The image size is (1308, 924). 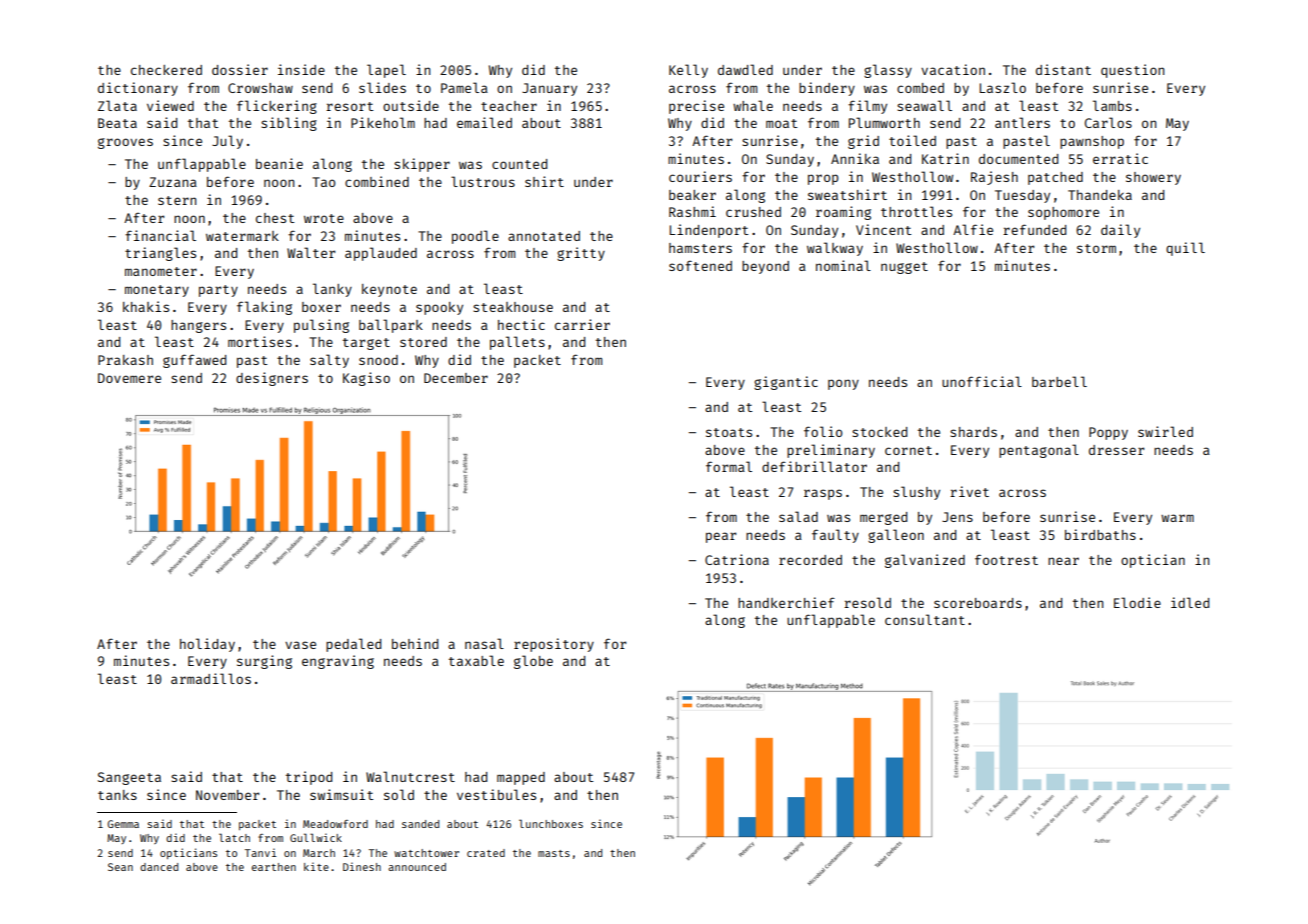 What do you see at coordinates (264, 308) in the document?
I see `flaking` at bounding box center [264, 308].
